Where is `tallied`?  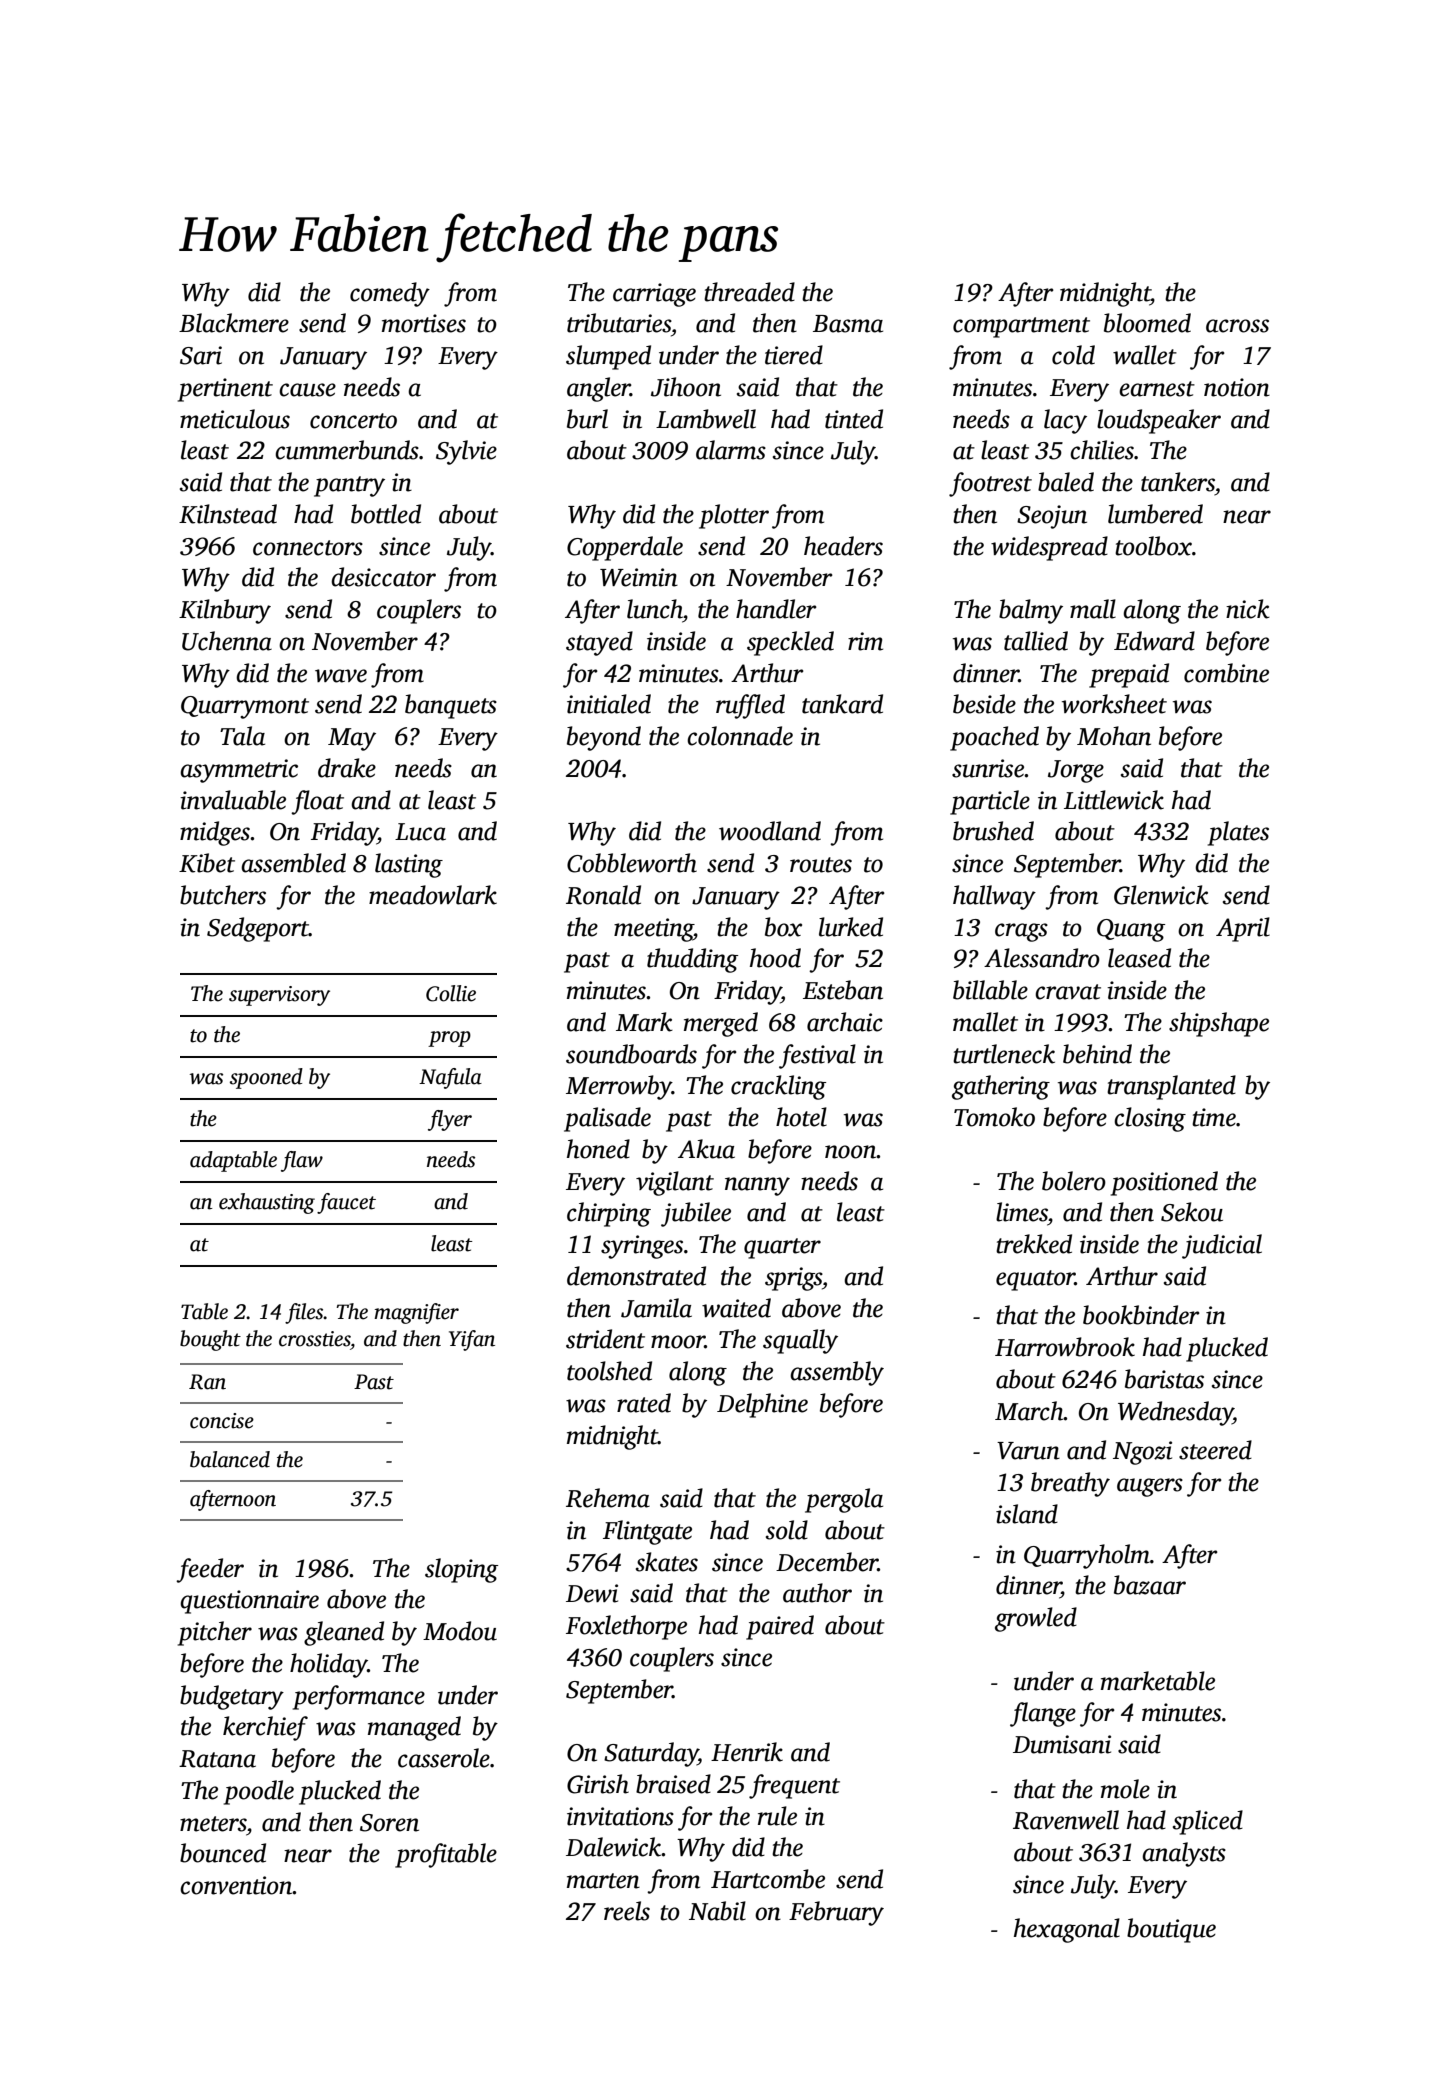 tallied is located at coordinates (1036, 641).
